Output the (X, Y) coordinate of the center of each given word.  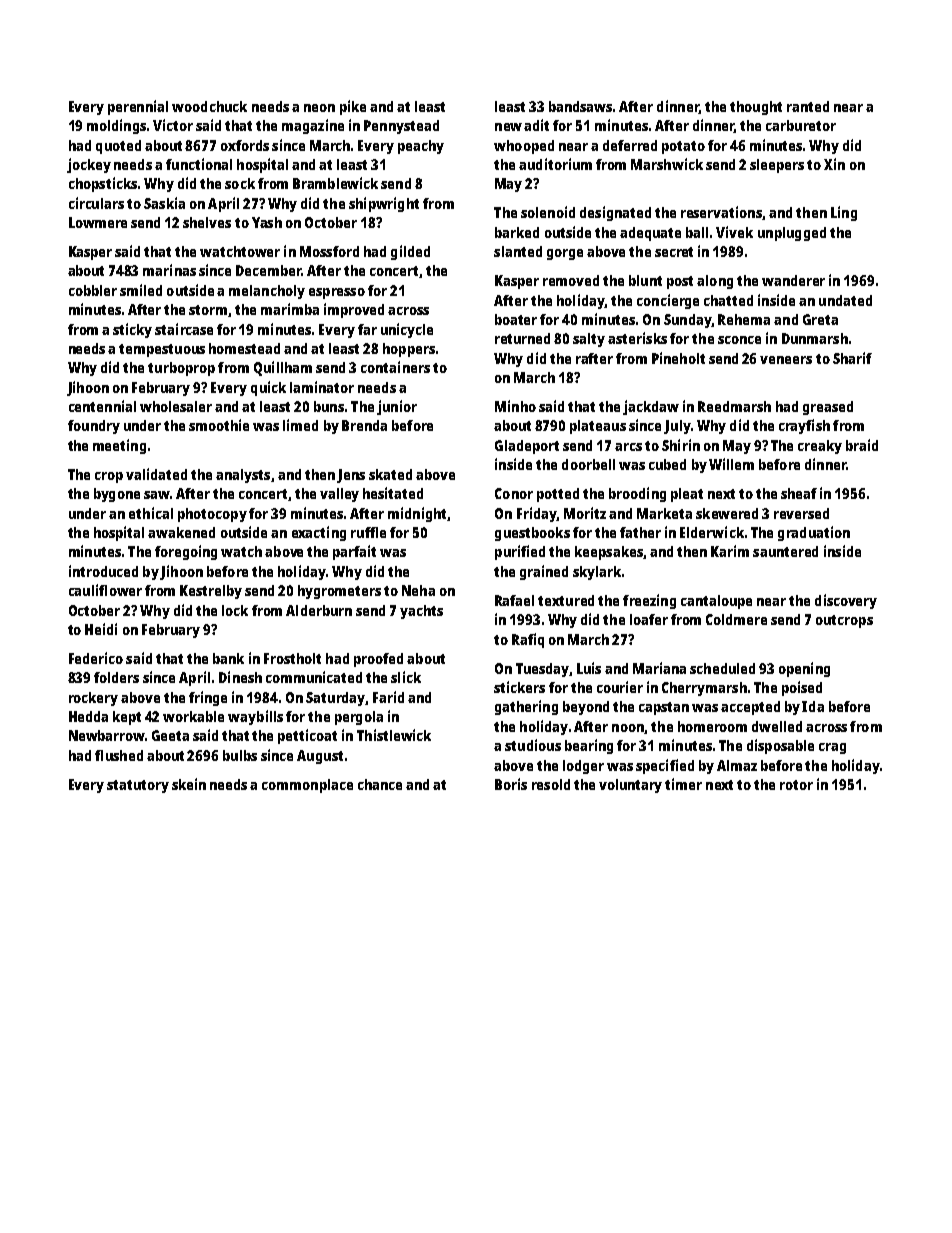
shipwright (384, 204)
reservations (721, 212)
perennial (138, 107)
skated (390, 474)
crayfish (804, 426)
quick (268, 388)
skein (189, 784)
